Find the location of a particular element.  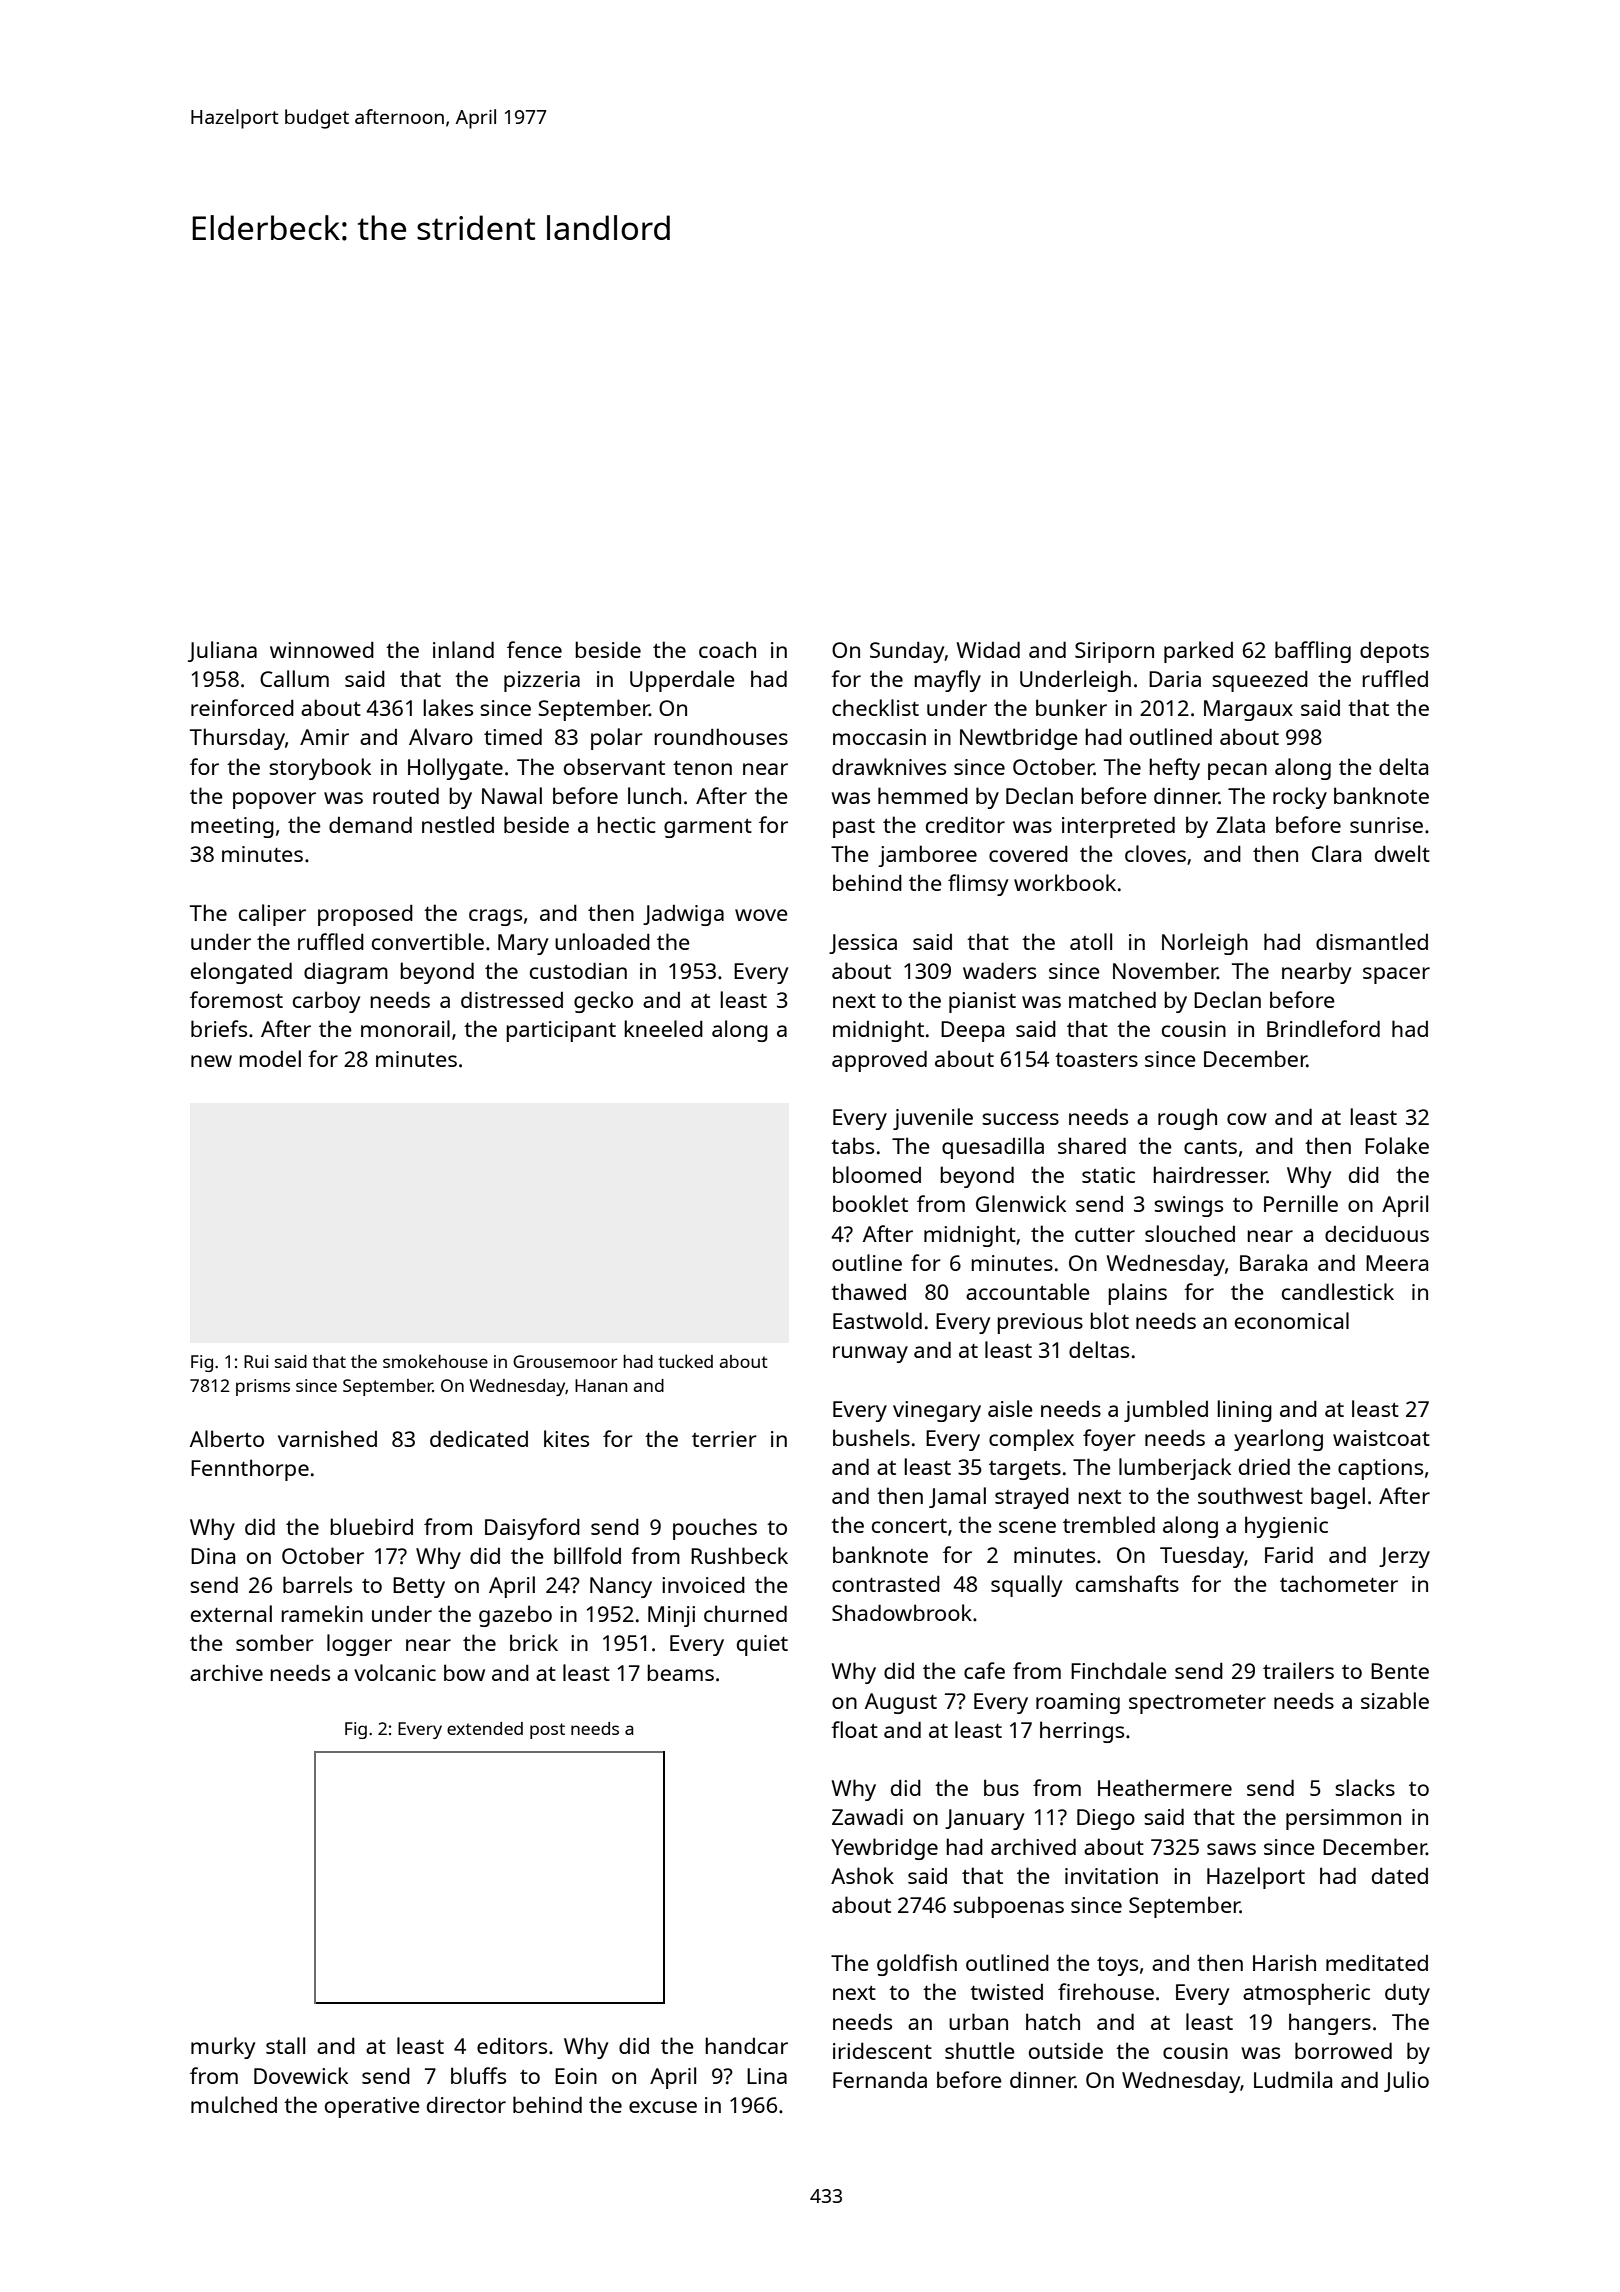

model is located at coordinates (270, 1058).
